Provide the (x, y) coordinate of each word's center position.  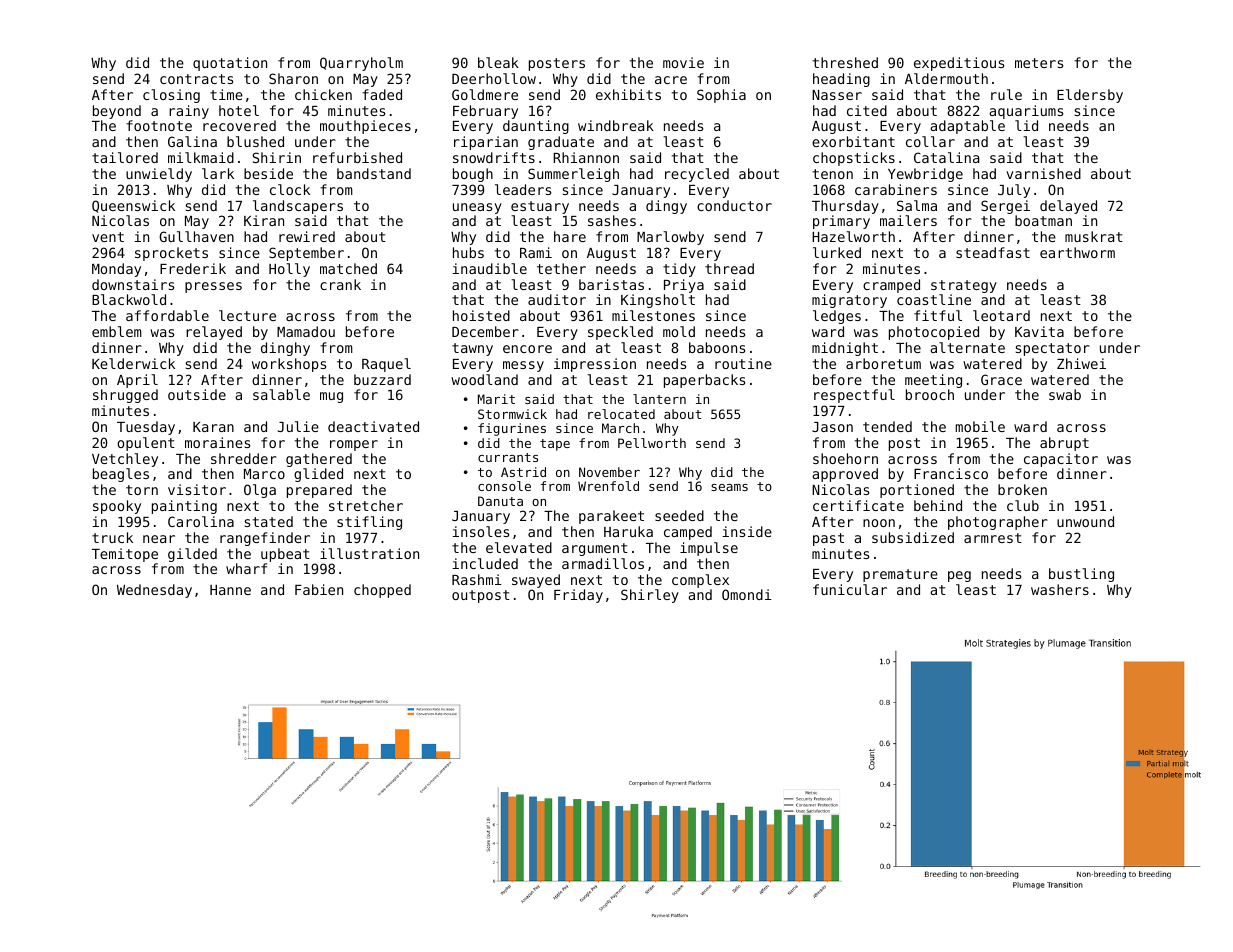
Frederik (193, 268)
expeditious (959, 64)
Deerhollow (494, 78)
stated (269, 521)
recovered (239, 125)
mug (331, 397)
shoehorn (845, 458)
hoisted (481, 315)
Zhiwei (1081, 363)
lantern (659, 399)
